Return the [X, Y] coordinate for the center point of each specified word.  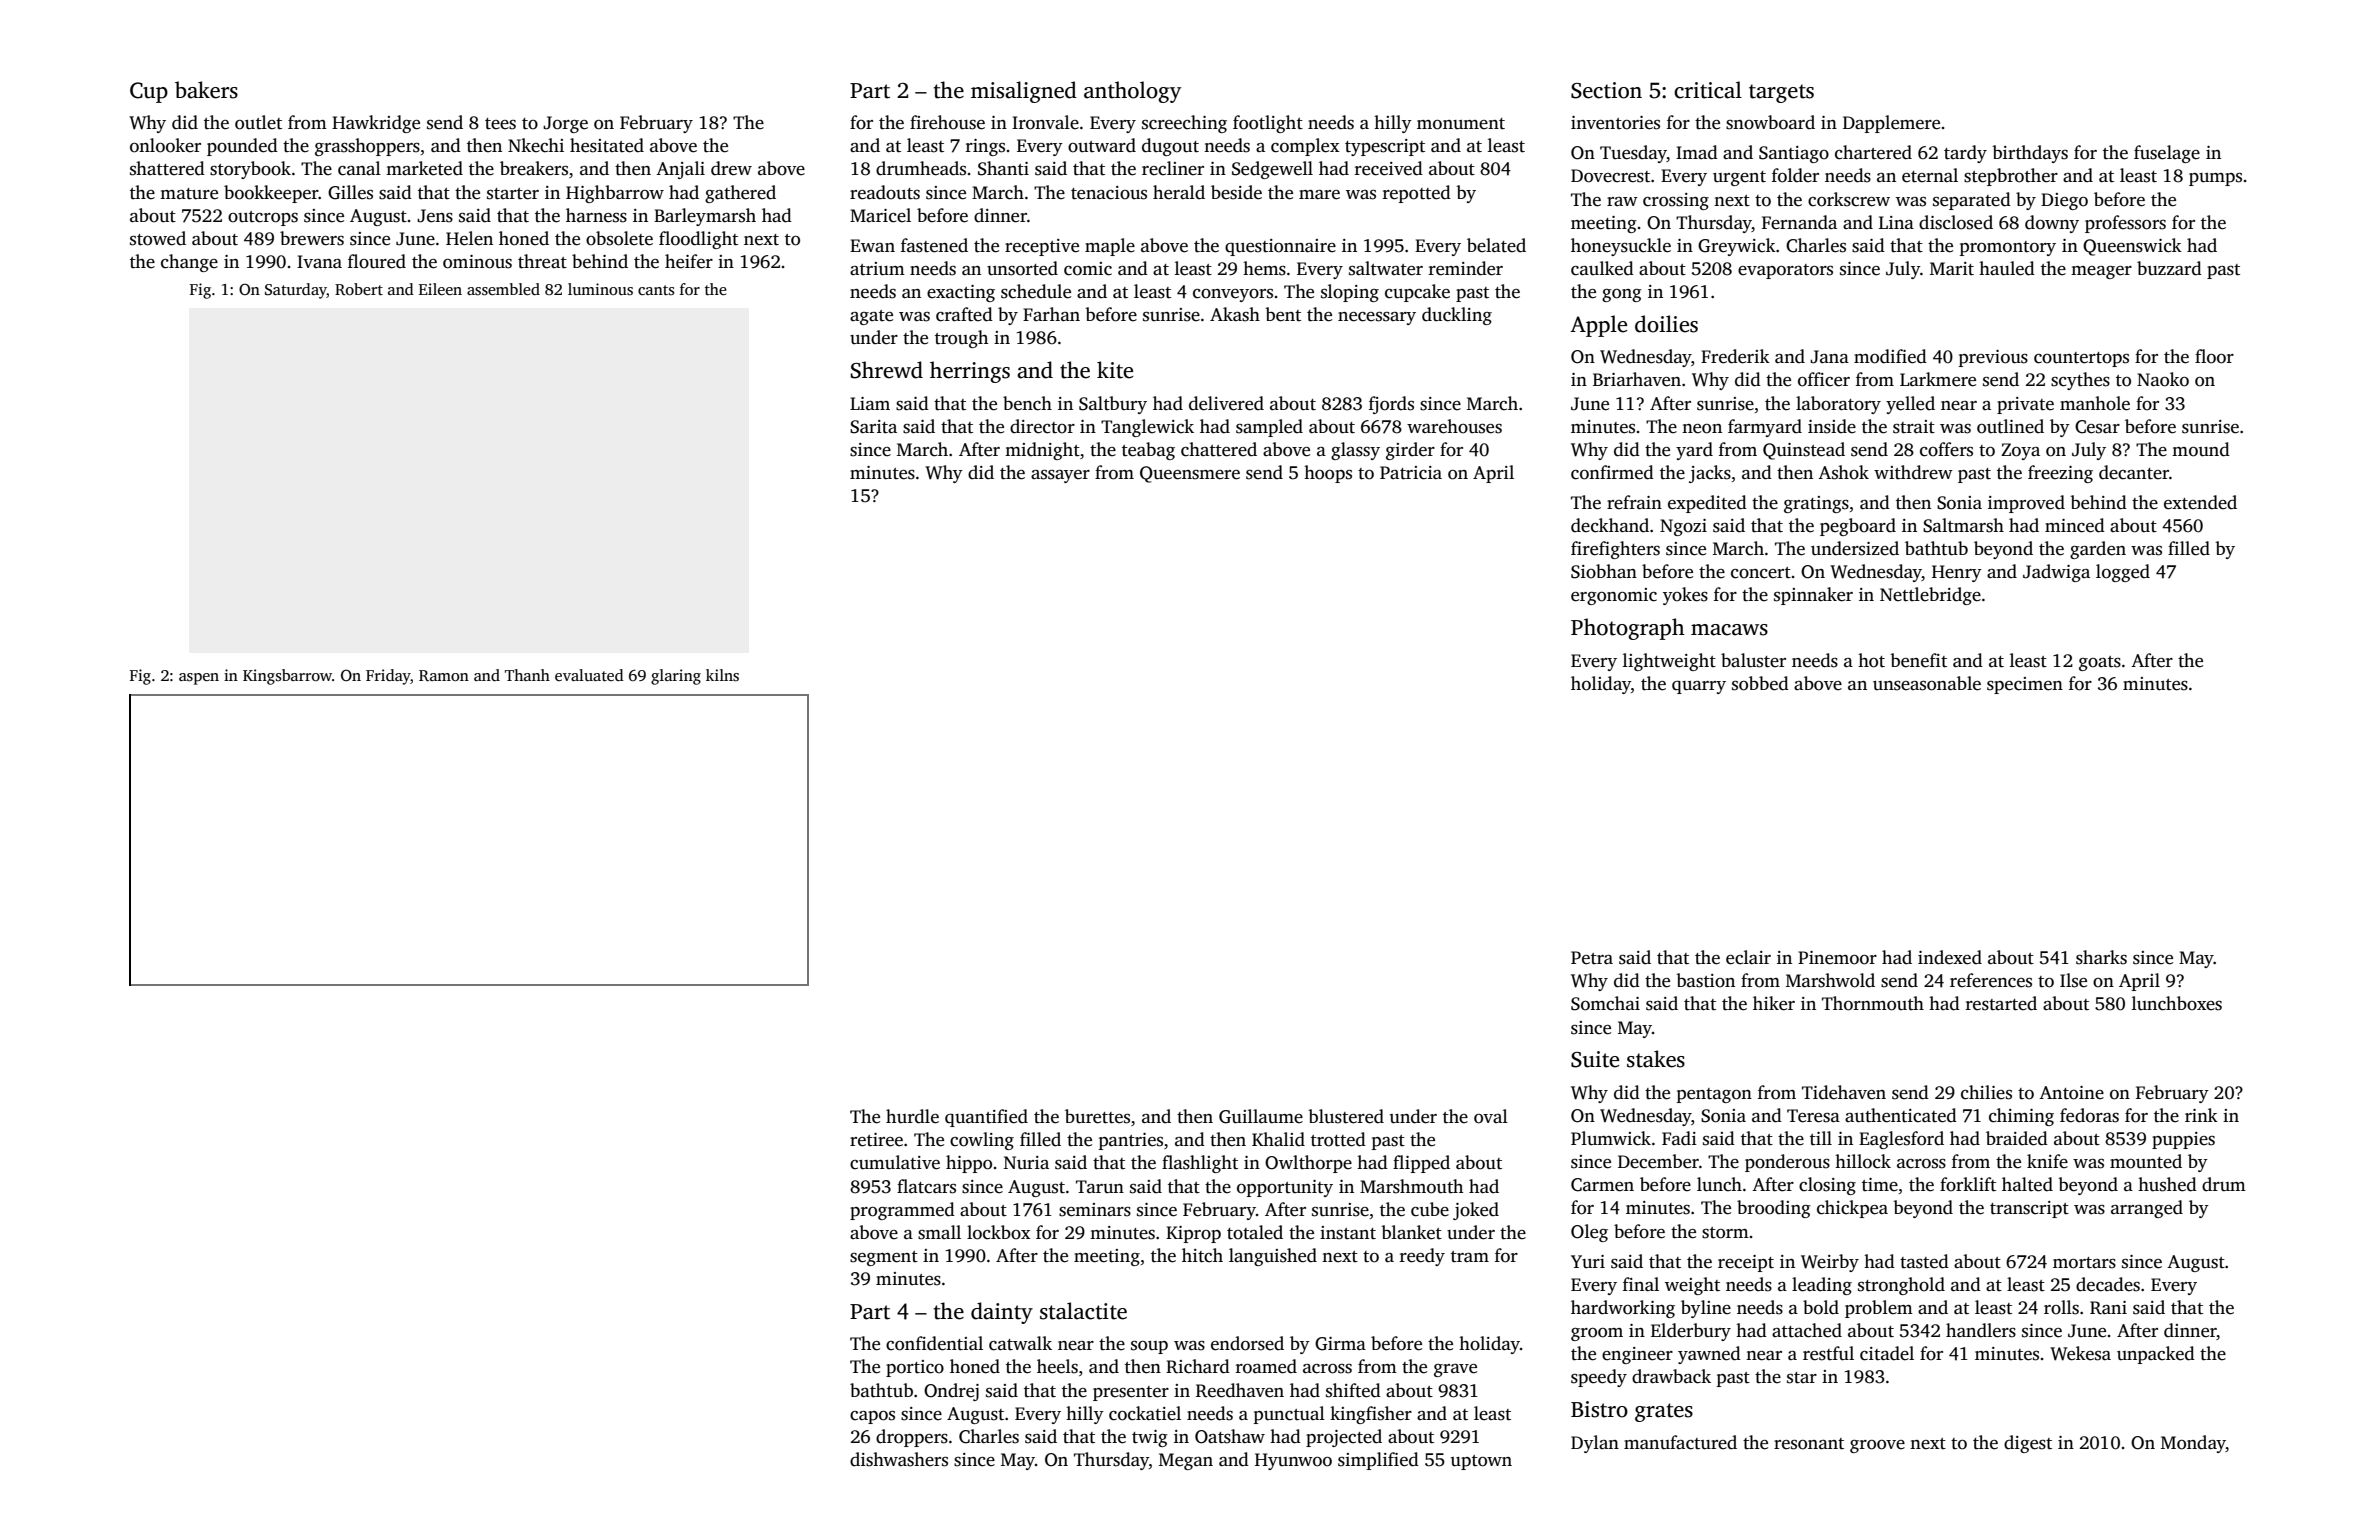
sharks [2101, 957]
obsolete [619, 238]
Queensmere [1190, 474]
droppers [912, 1438]
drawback [1671, 1376]
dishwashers [899, 1459]
